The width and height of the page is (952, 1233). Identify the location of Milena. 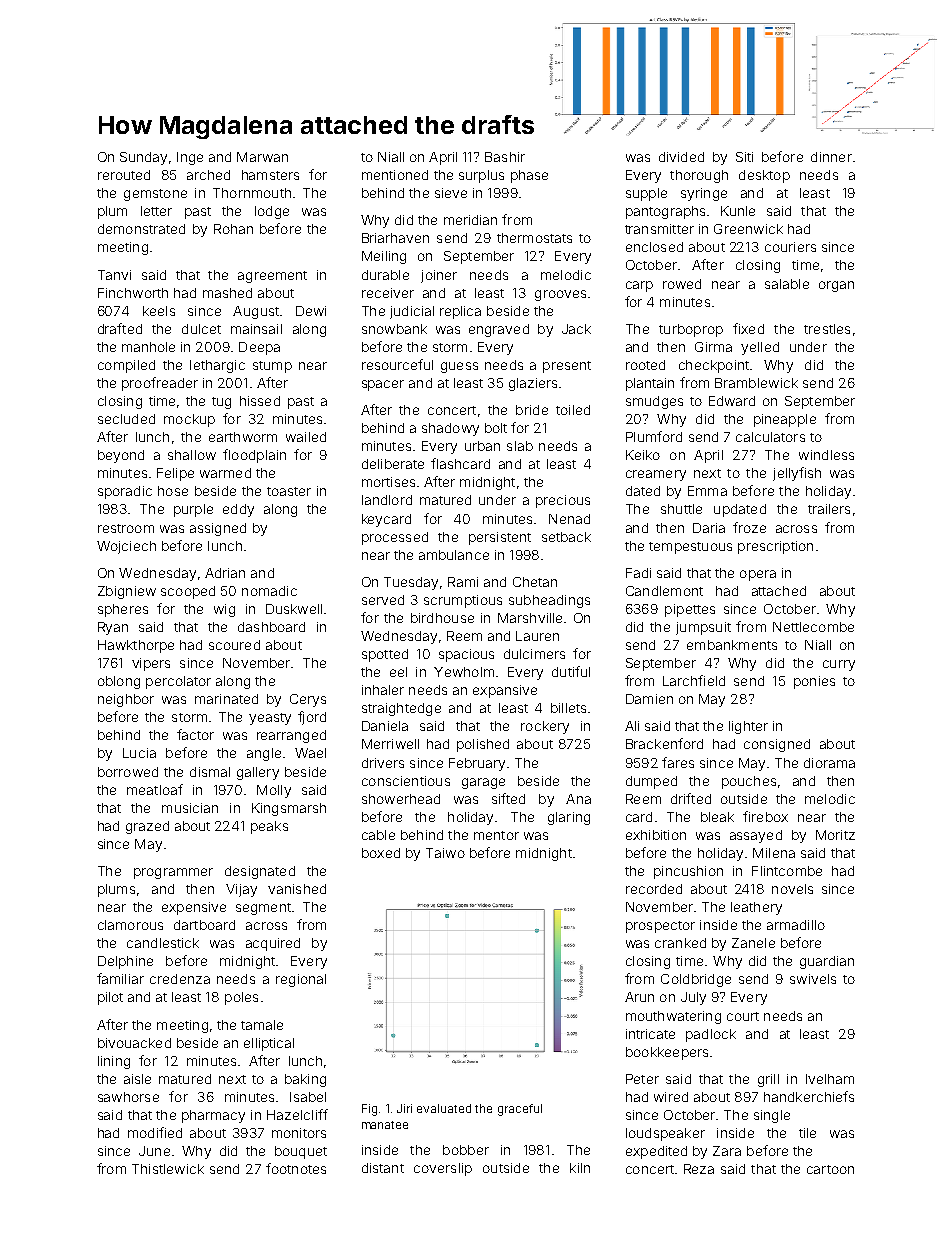
(774, 853).
